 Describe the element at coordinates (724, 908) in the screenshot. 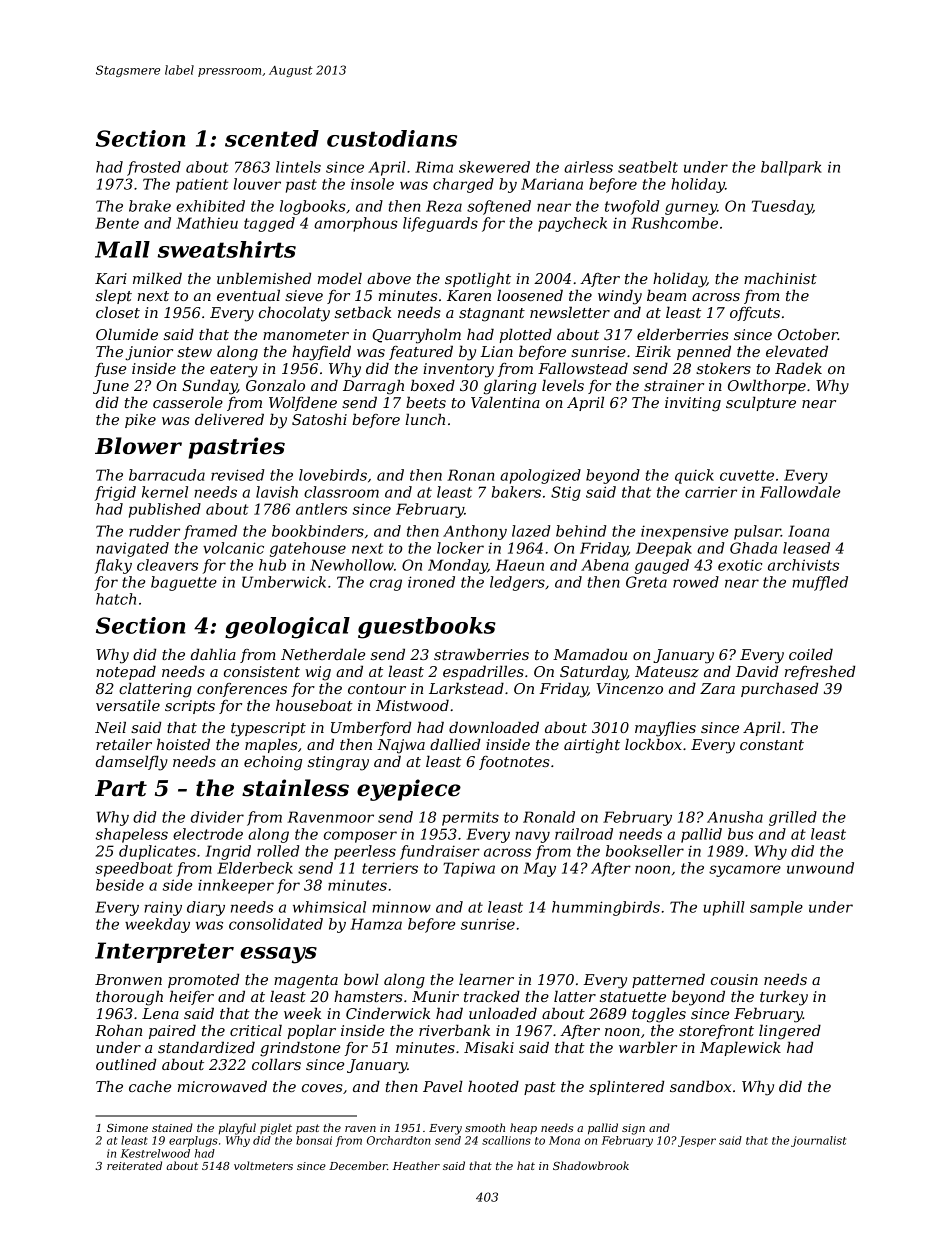

I see `uphill` at that location.
